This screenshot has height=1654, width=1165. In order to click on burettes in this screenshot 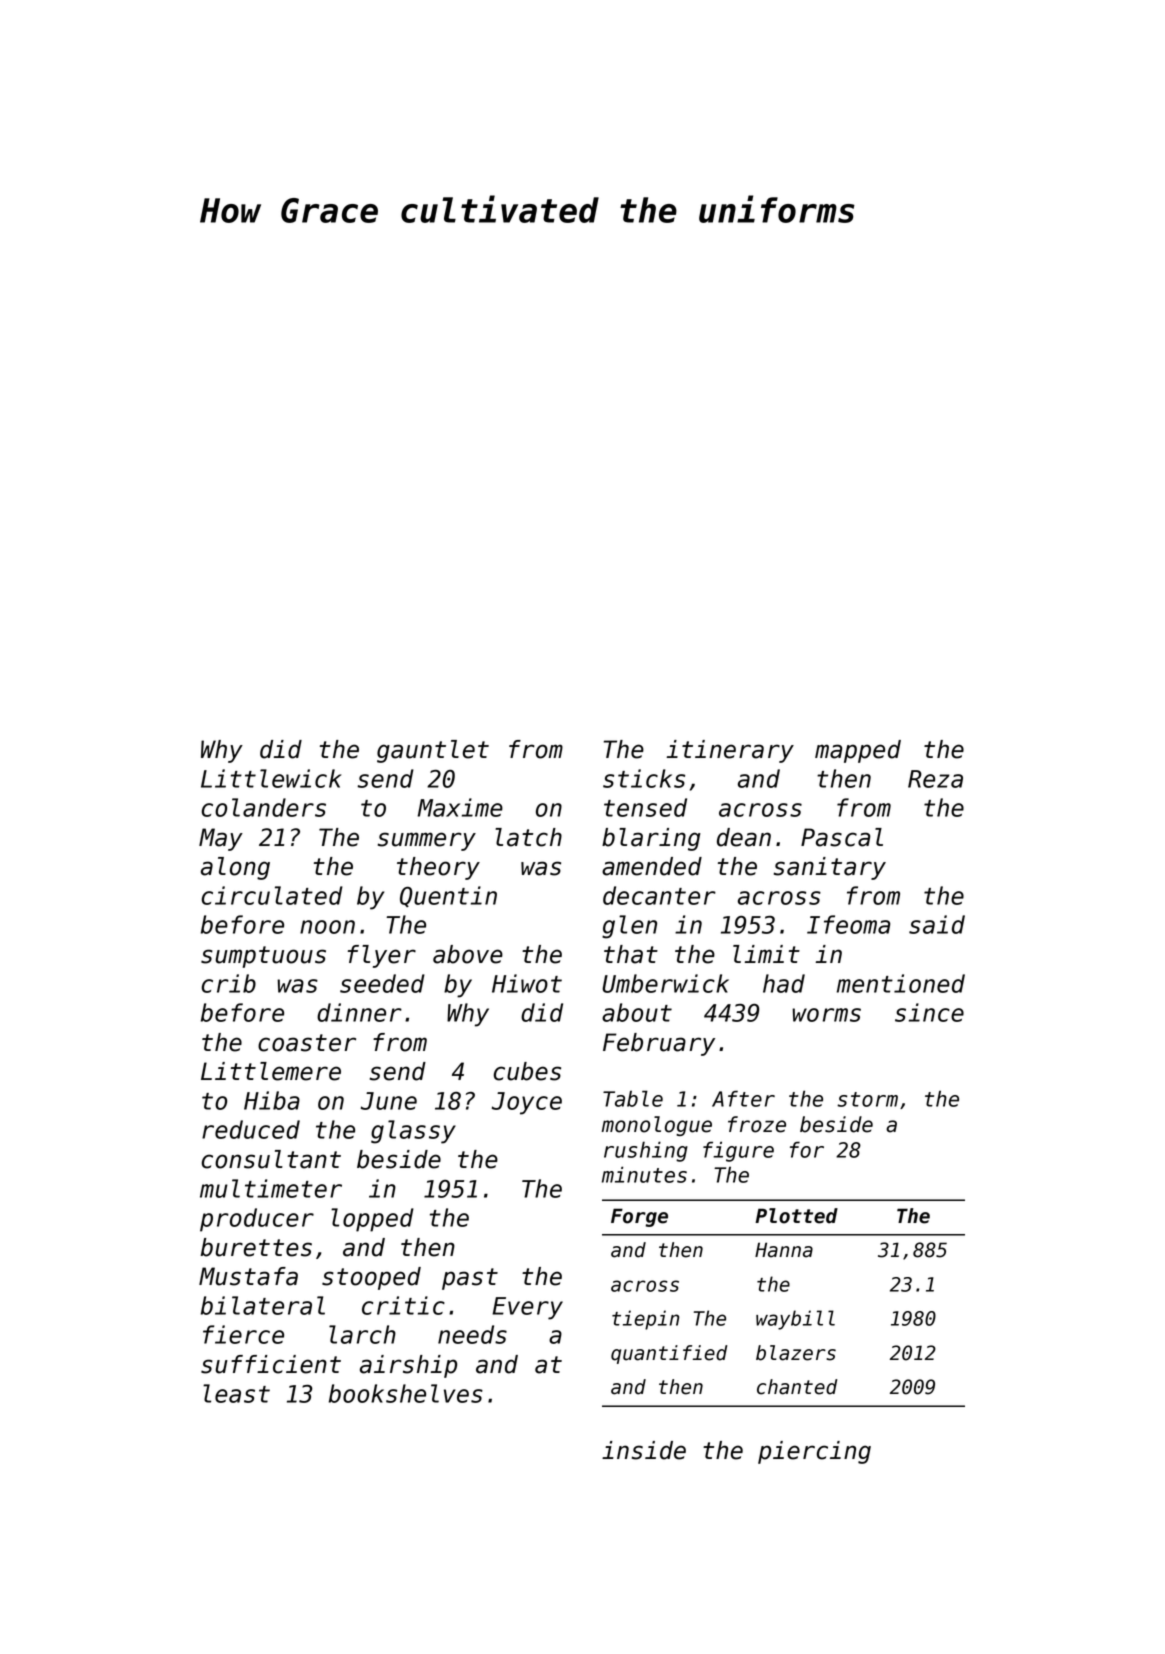, I will do `click(256, 1247)`.
